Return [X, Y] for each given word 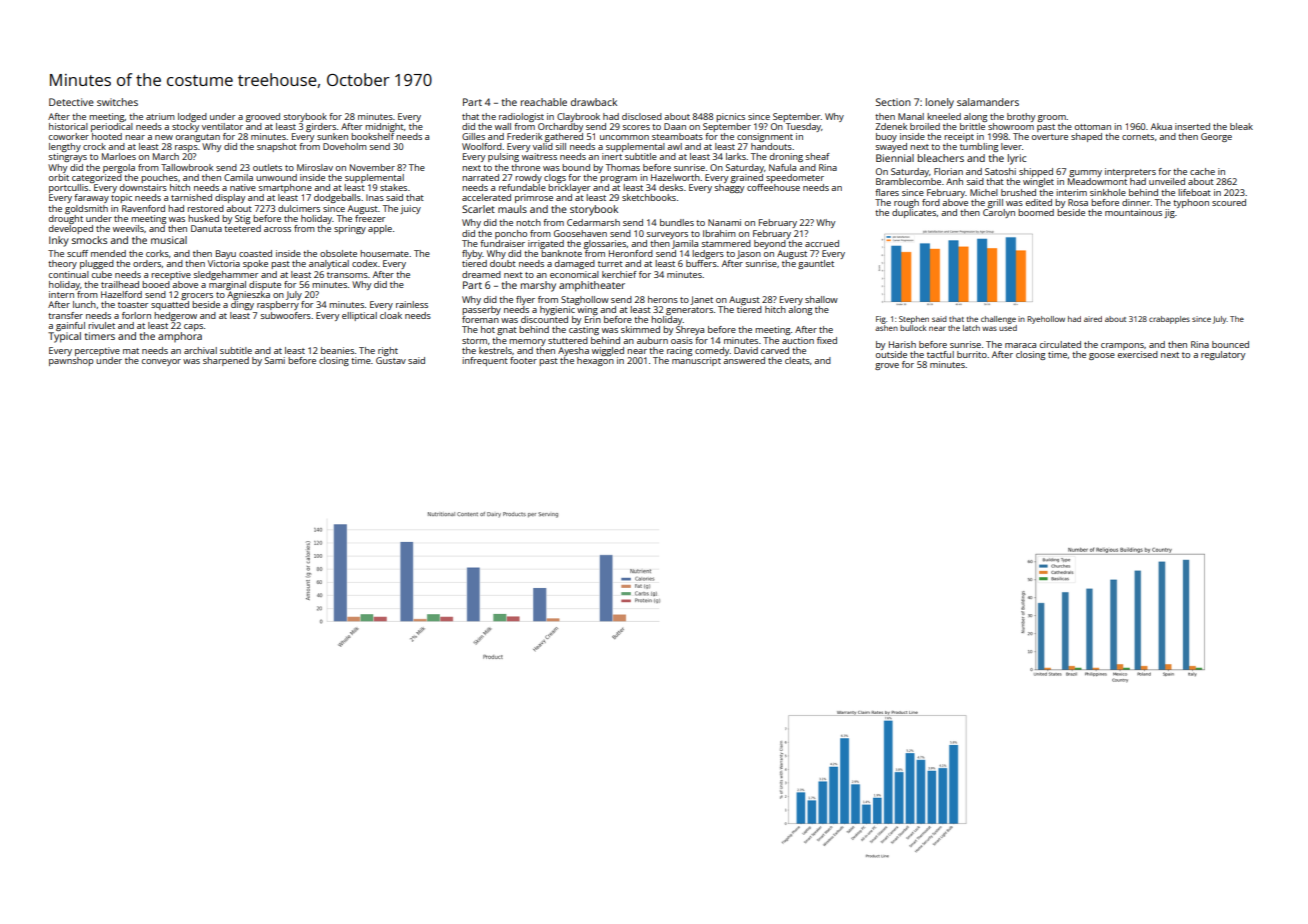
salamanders [988, 102]
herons [663, 299]
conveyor [161, 362]
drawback [594, 102]
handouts [771, 146]
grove [887, 366]
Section [893, 102]
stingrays [68, 157]
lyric [1017, 159]
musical [169, 240]
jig [1169, 213]
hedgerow [175, 316]
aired [1093, 319]
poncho [511, 234]
